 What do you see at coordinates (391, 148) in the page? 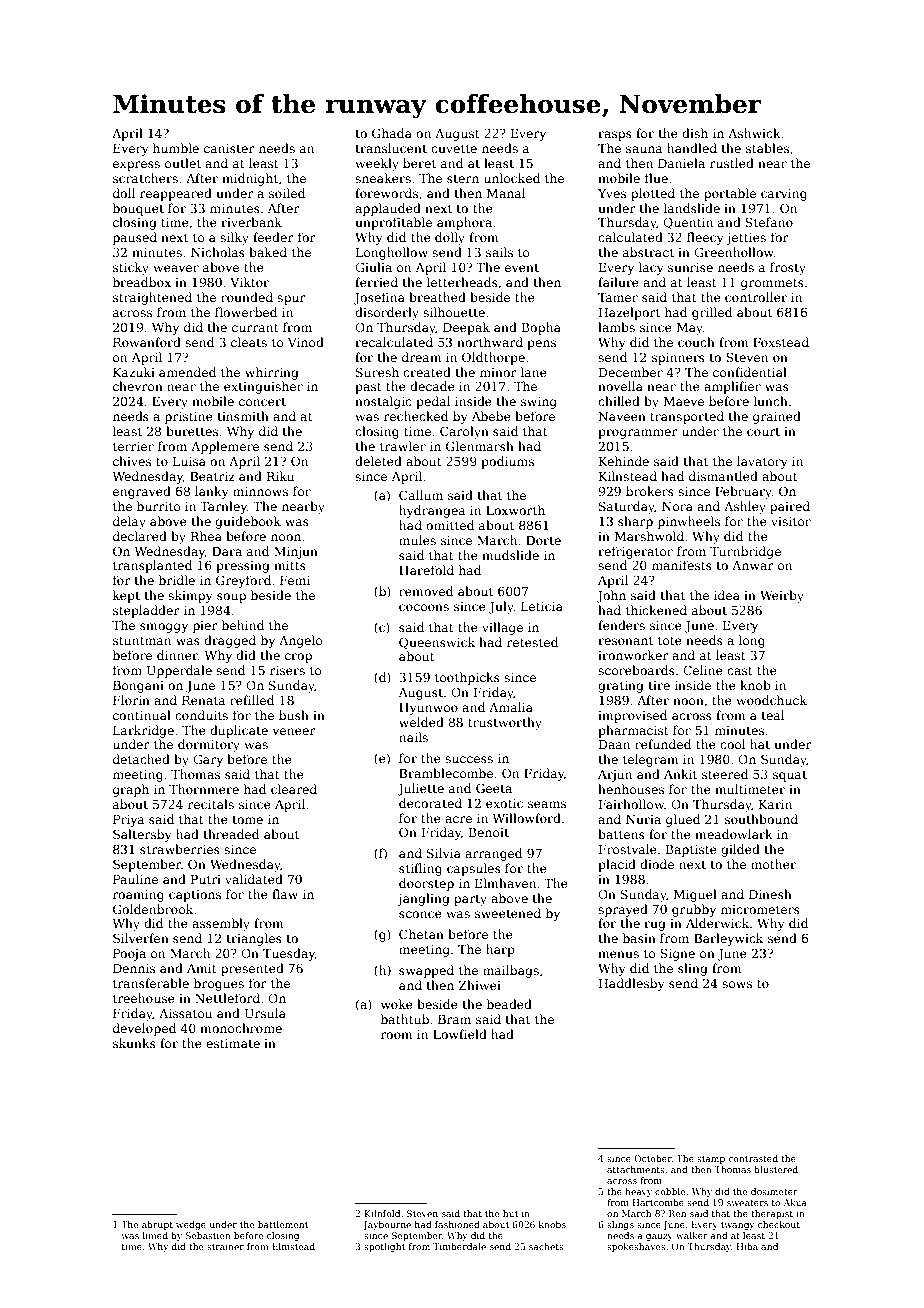
I see `translucent` at bounding box center [391, 148].
